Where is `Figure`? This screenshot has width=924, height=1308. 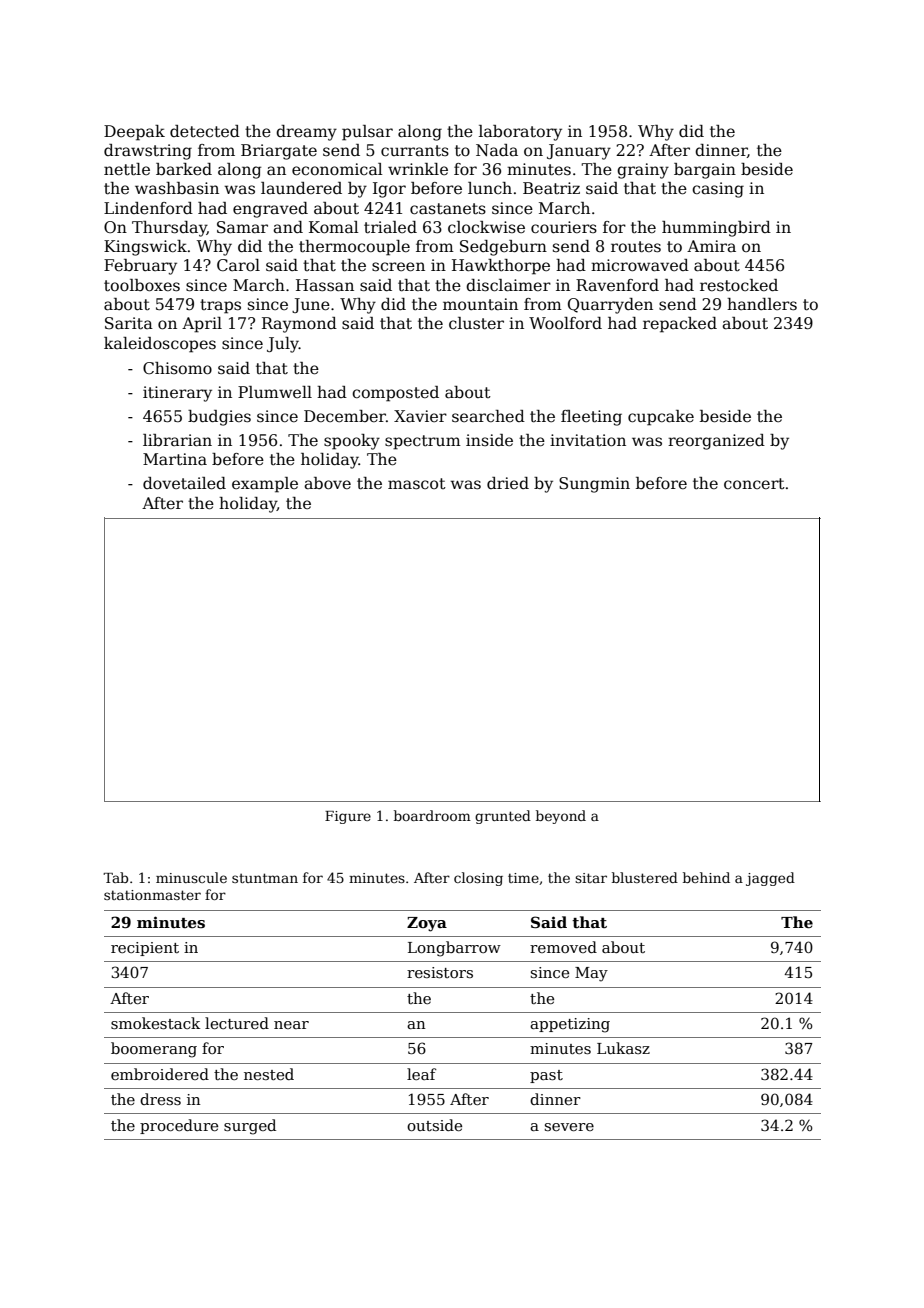
Figure is located at coordinates (348, 817).
